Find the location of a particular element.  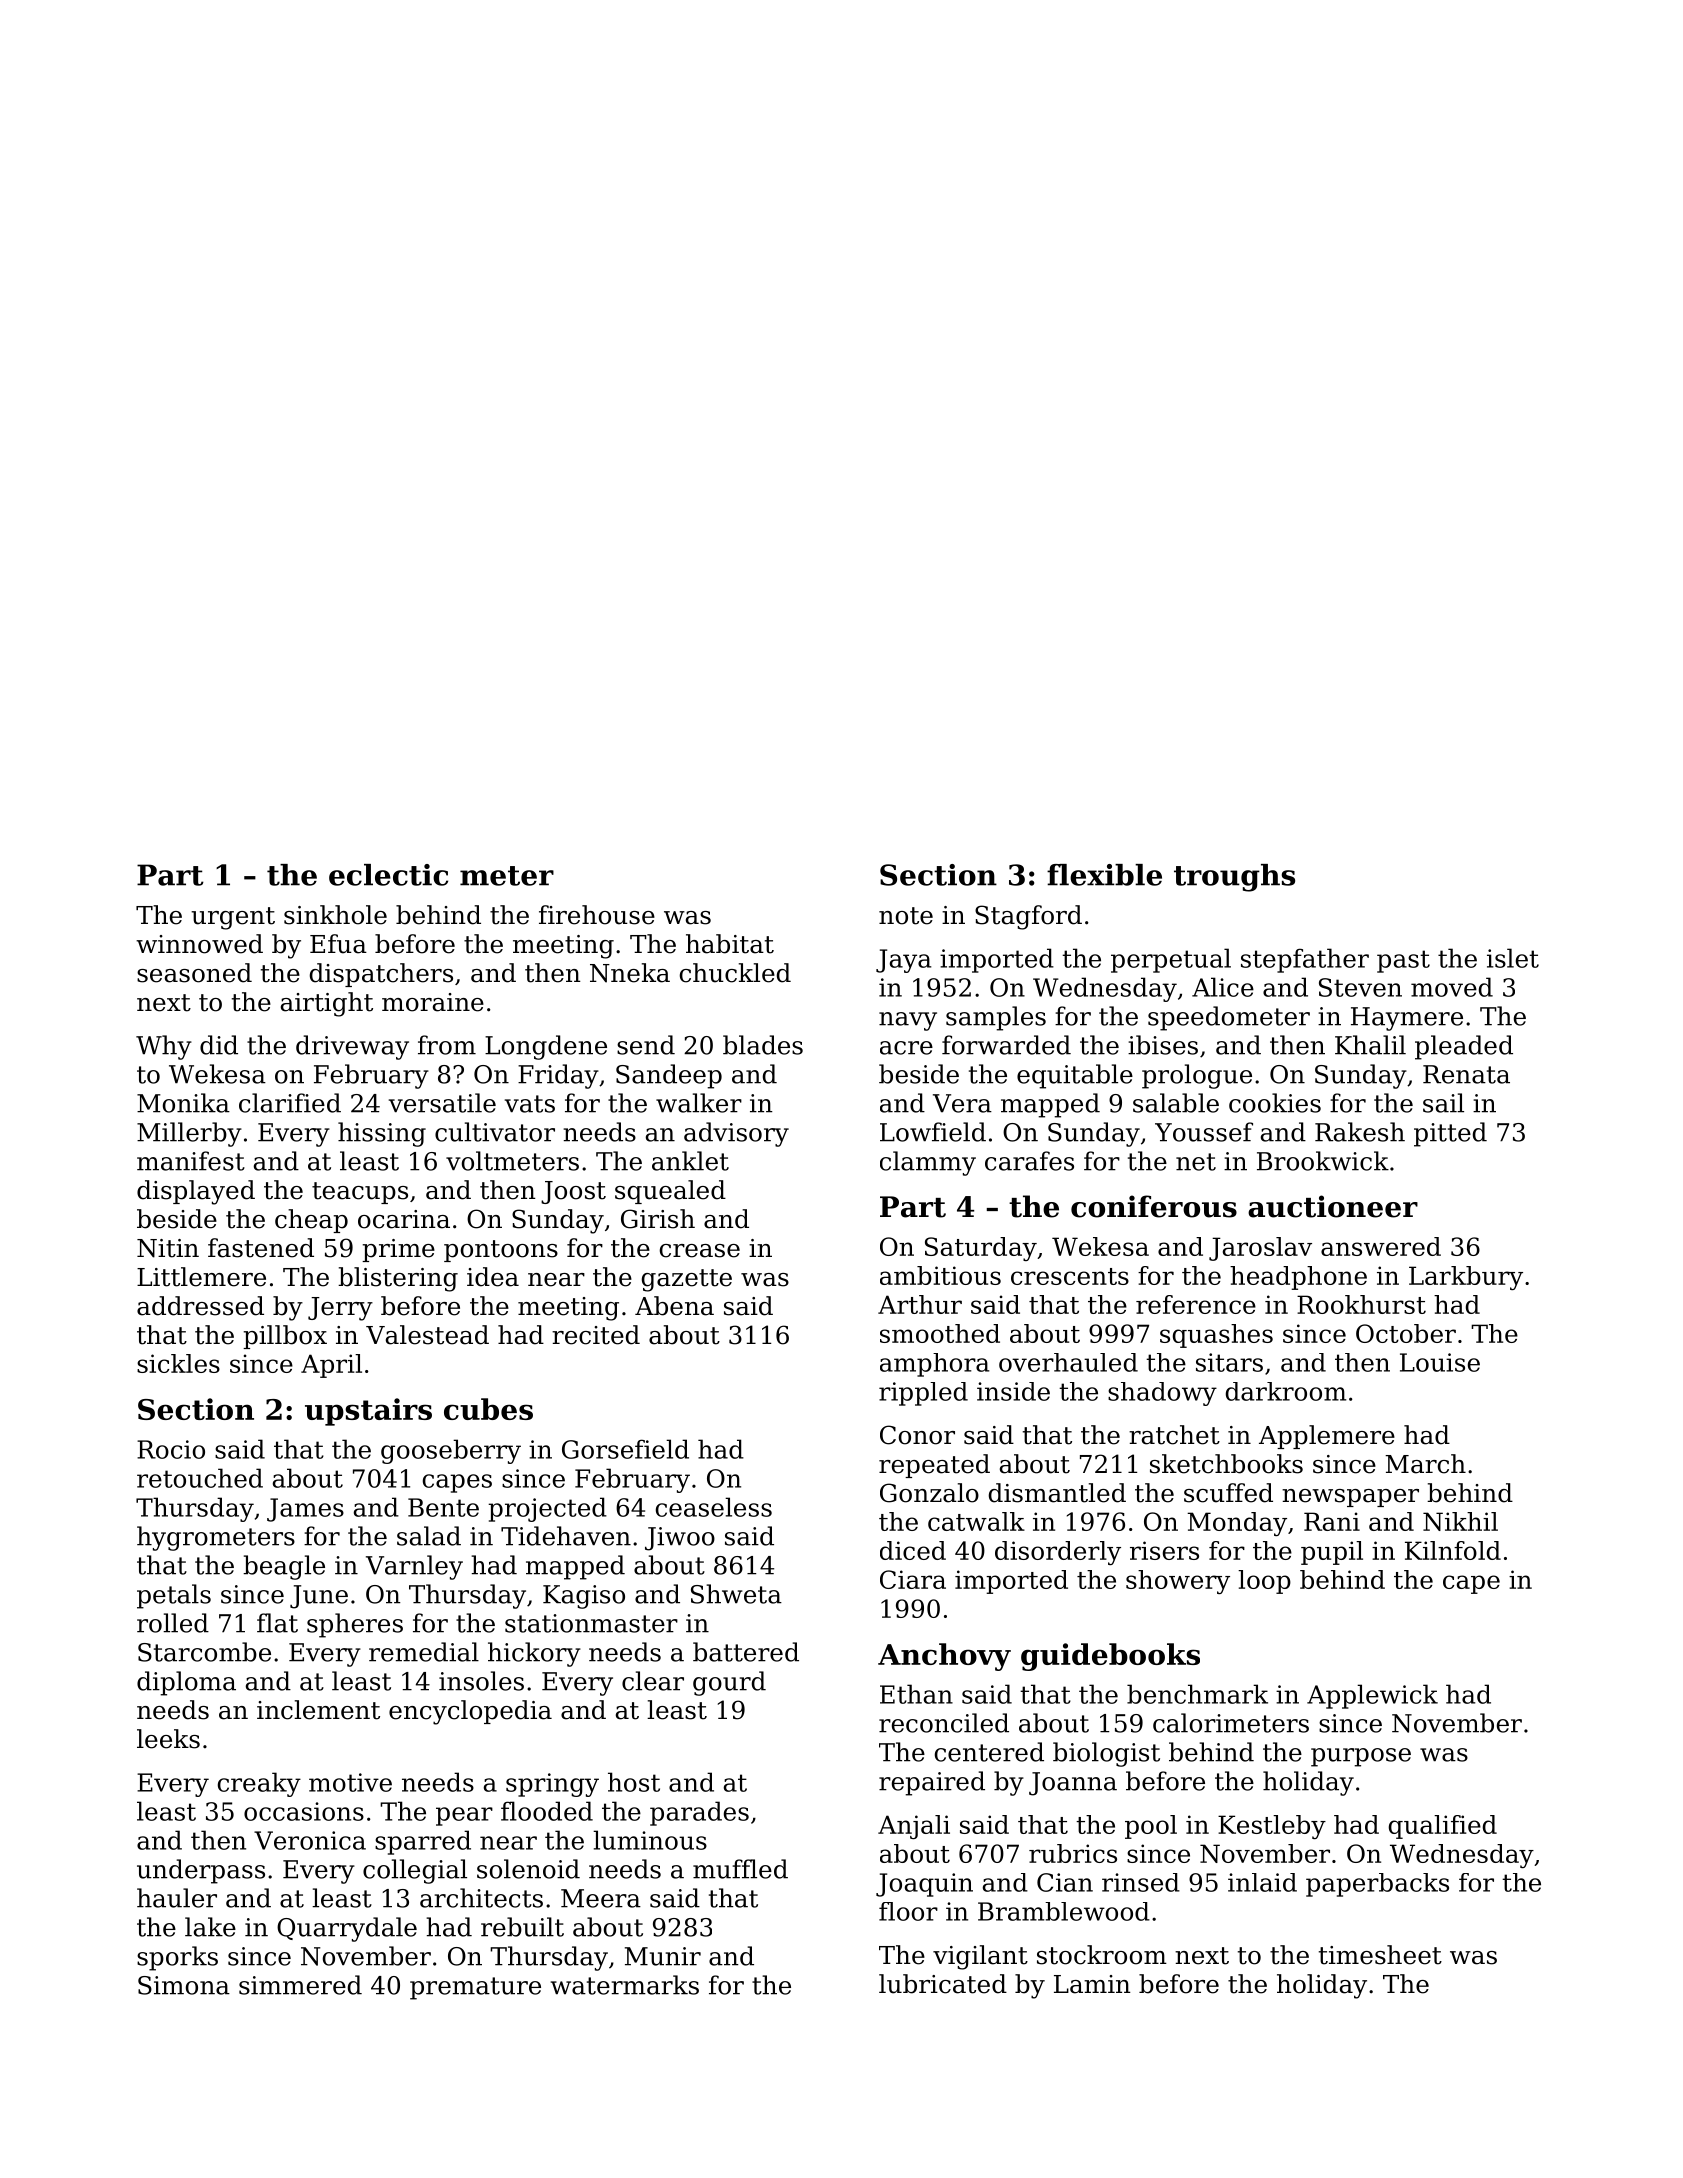

troughs is located at coordinates (1234, 878).
